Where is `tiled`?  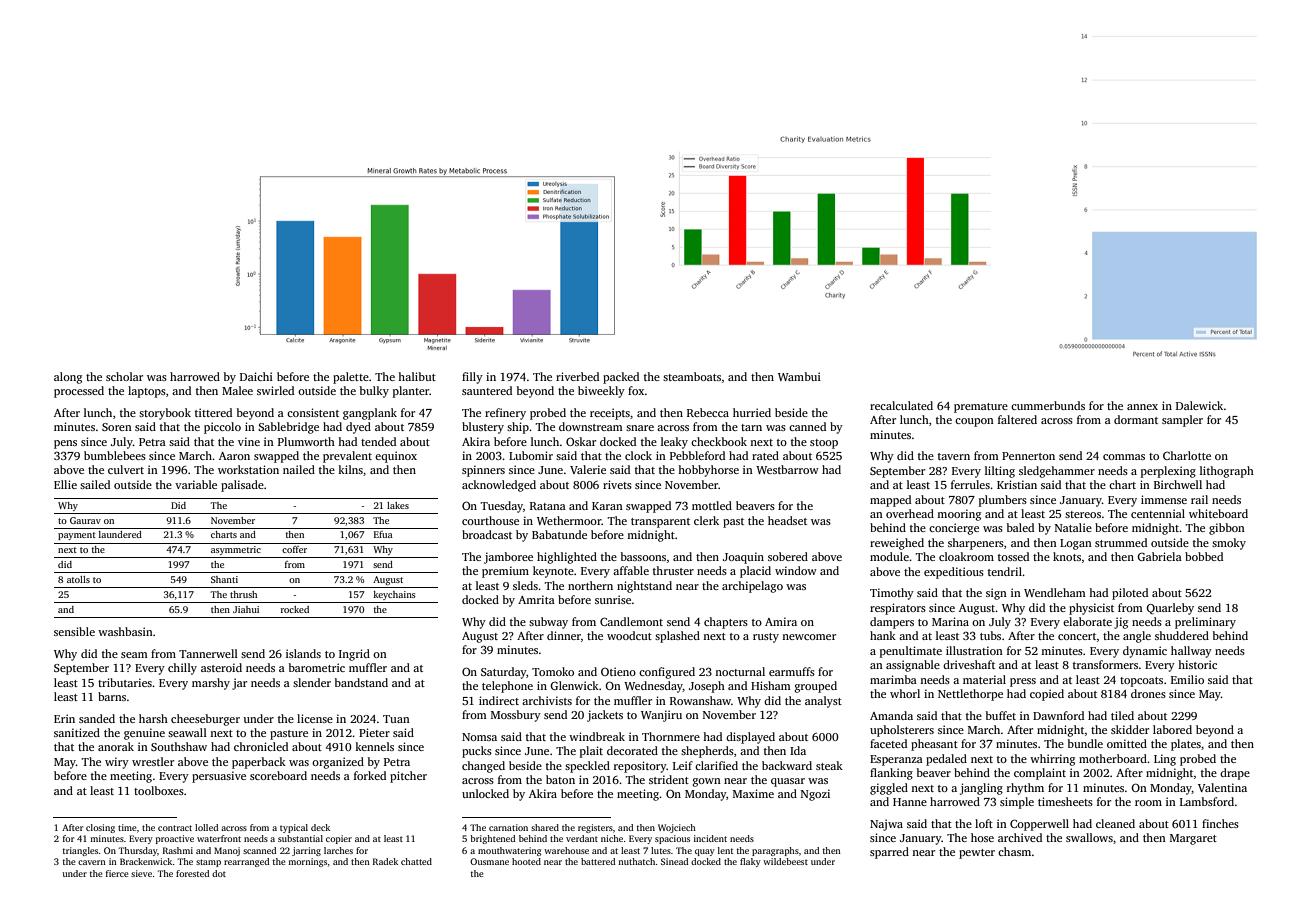 tiled is located at coordinates (1122, 715).
